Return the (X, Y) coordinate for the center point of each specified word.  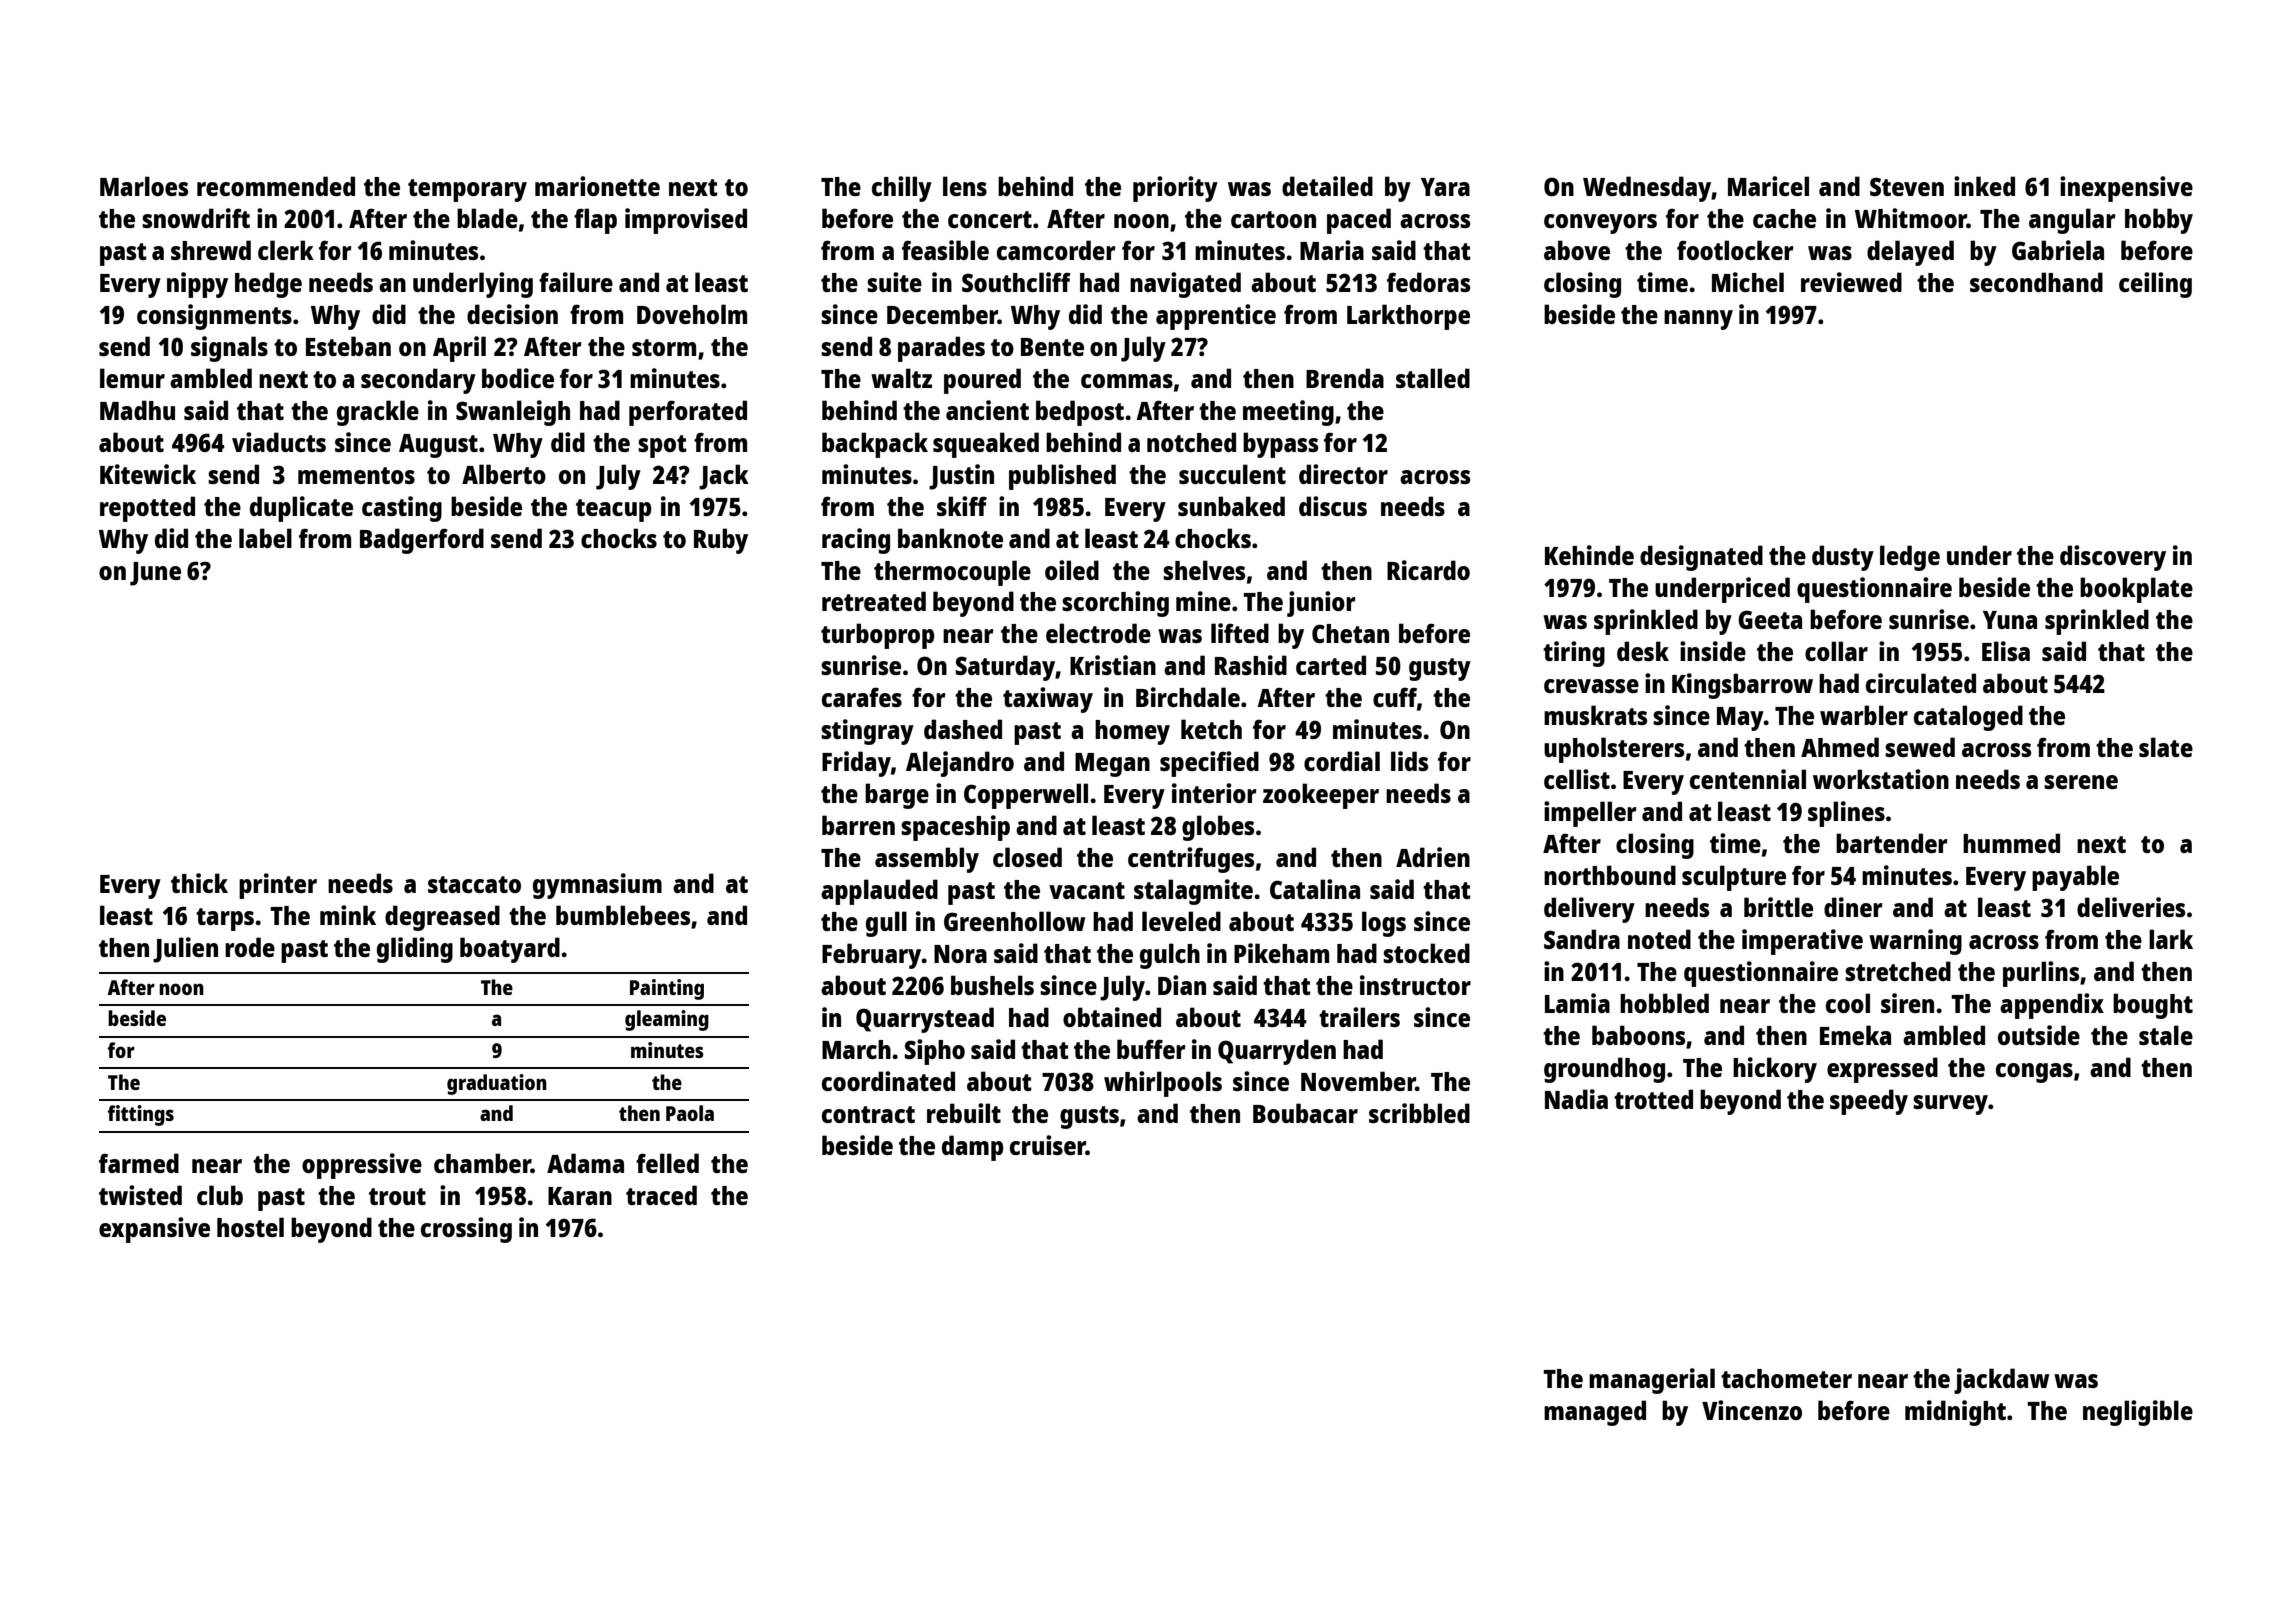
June (155, 574)
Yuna (2010, 620)
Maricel (1768, 186)
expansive (154, 1230)
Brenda (1345, 378)
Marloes (144, 186)
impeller (1590, 814)
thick (199, 883)
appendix (2052, 1006)
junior (1321, 604)
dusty (1843, 558)
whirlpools (1163, 1084)
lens (965, 186)
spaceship (955, 828)
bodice (518, 378)
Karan (580, 1196)
